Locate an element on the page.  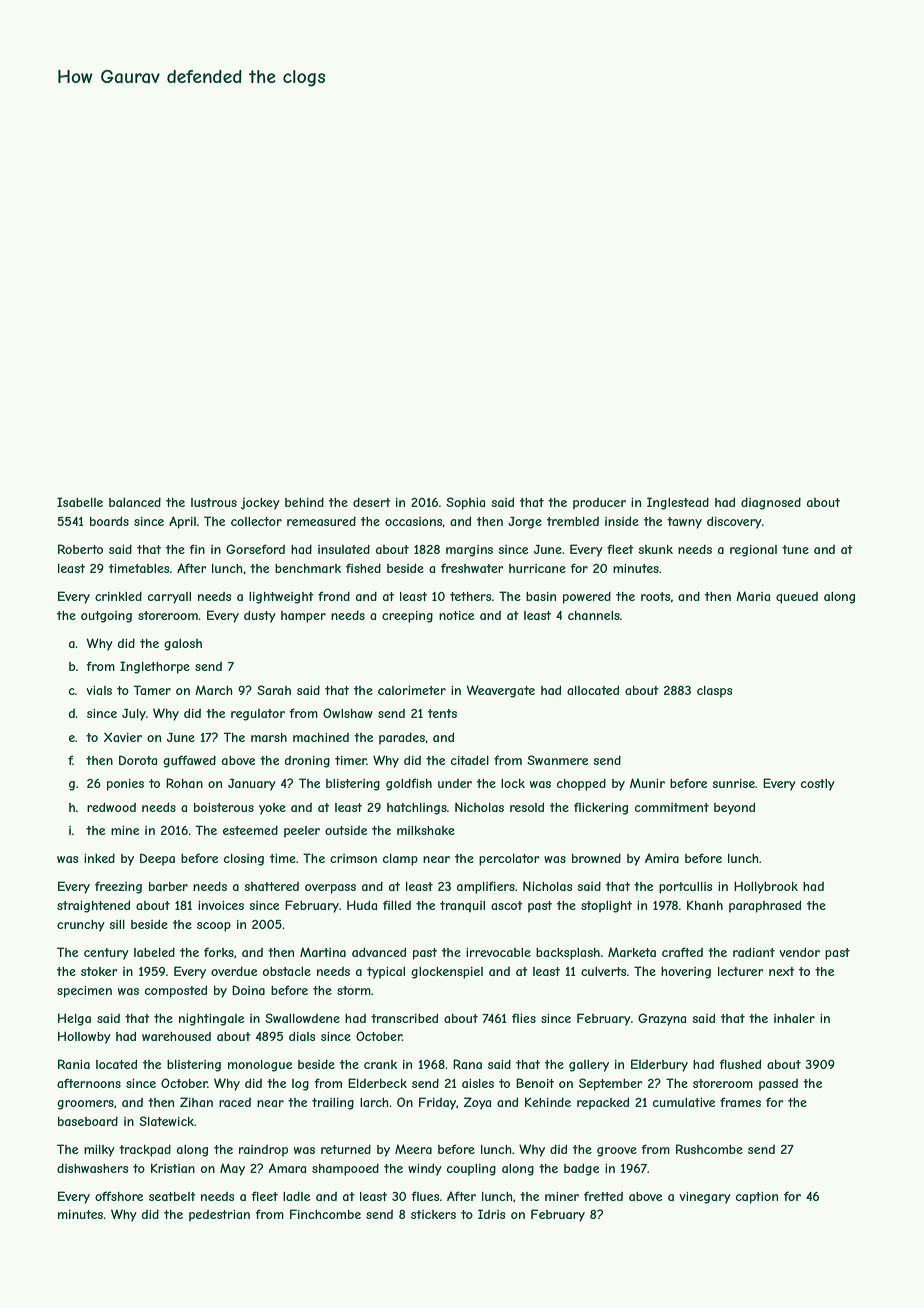
trembled is located at coordinates (573, 521).
